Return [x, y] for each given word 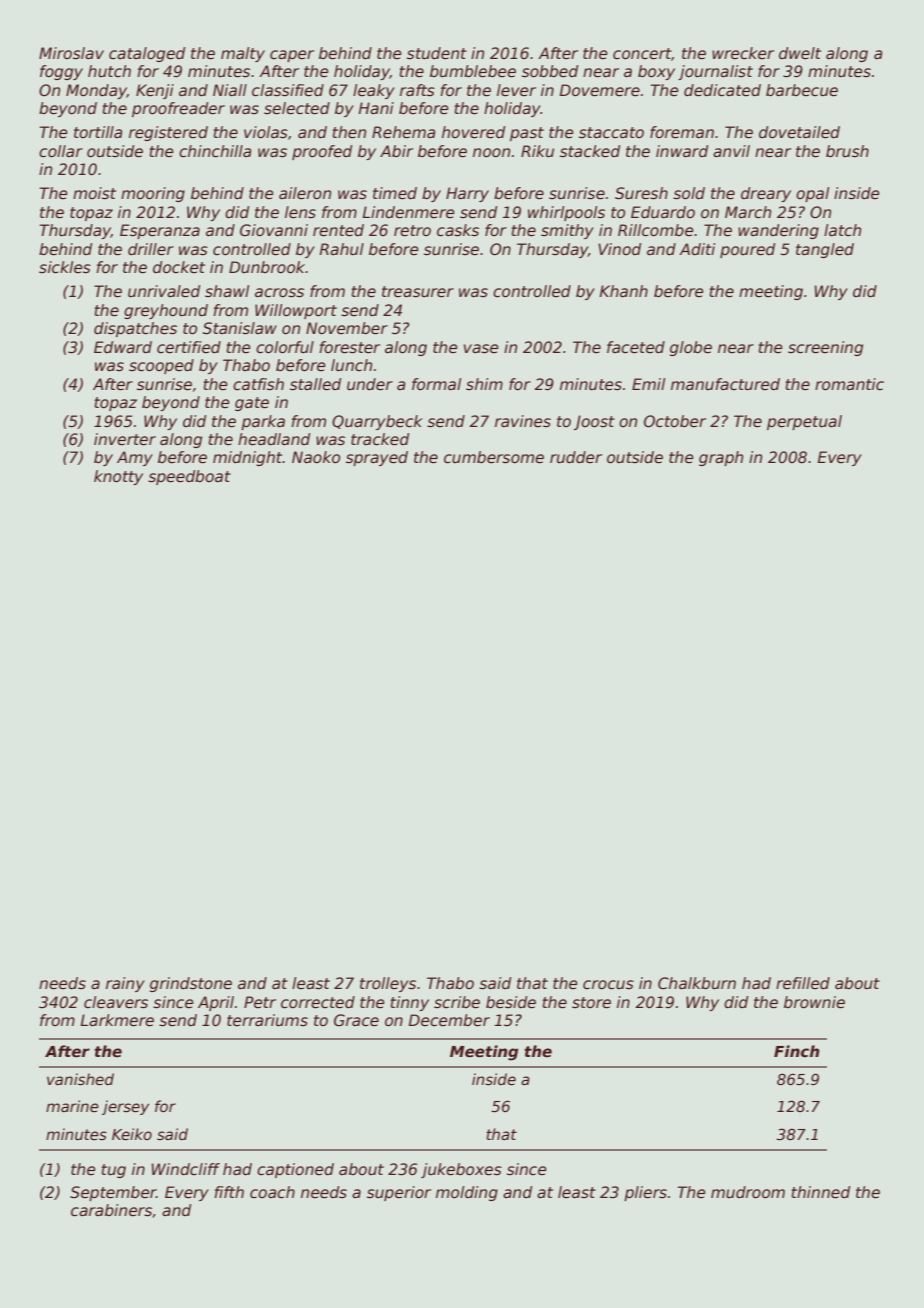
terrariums [267, 1020]
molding [467, 1193]
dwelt [800, 53]
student [437, 53]
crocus [608, 985]
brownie [814, 1002]
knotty [118, 477]
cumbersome [494, 457]
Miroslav [71, 53]
